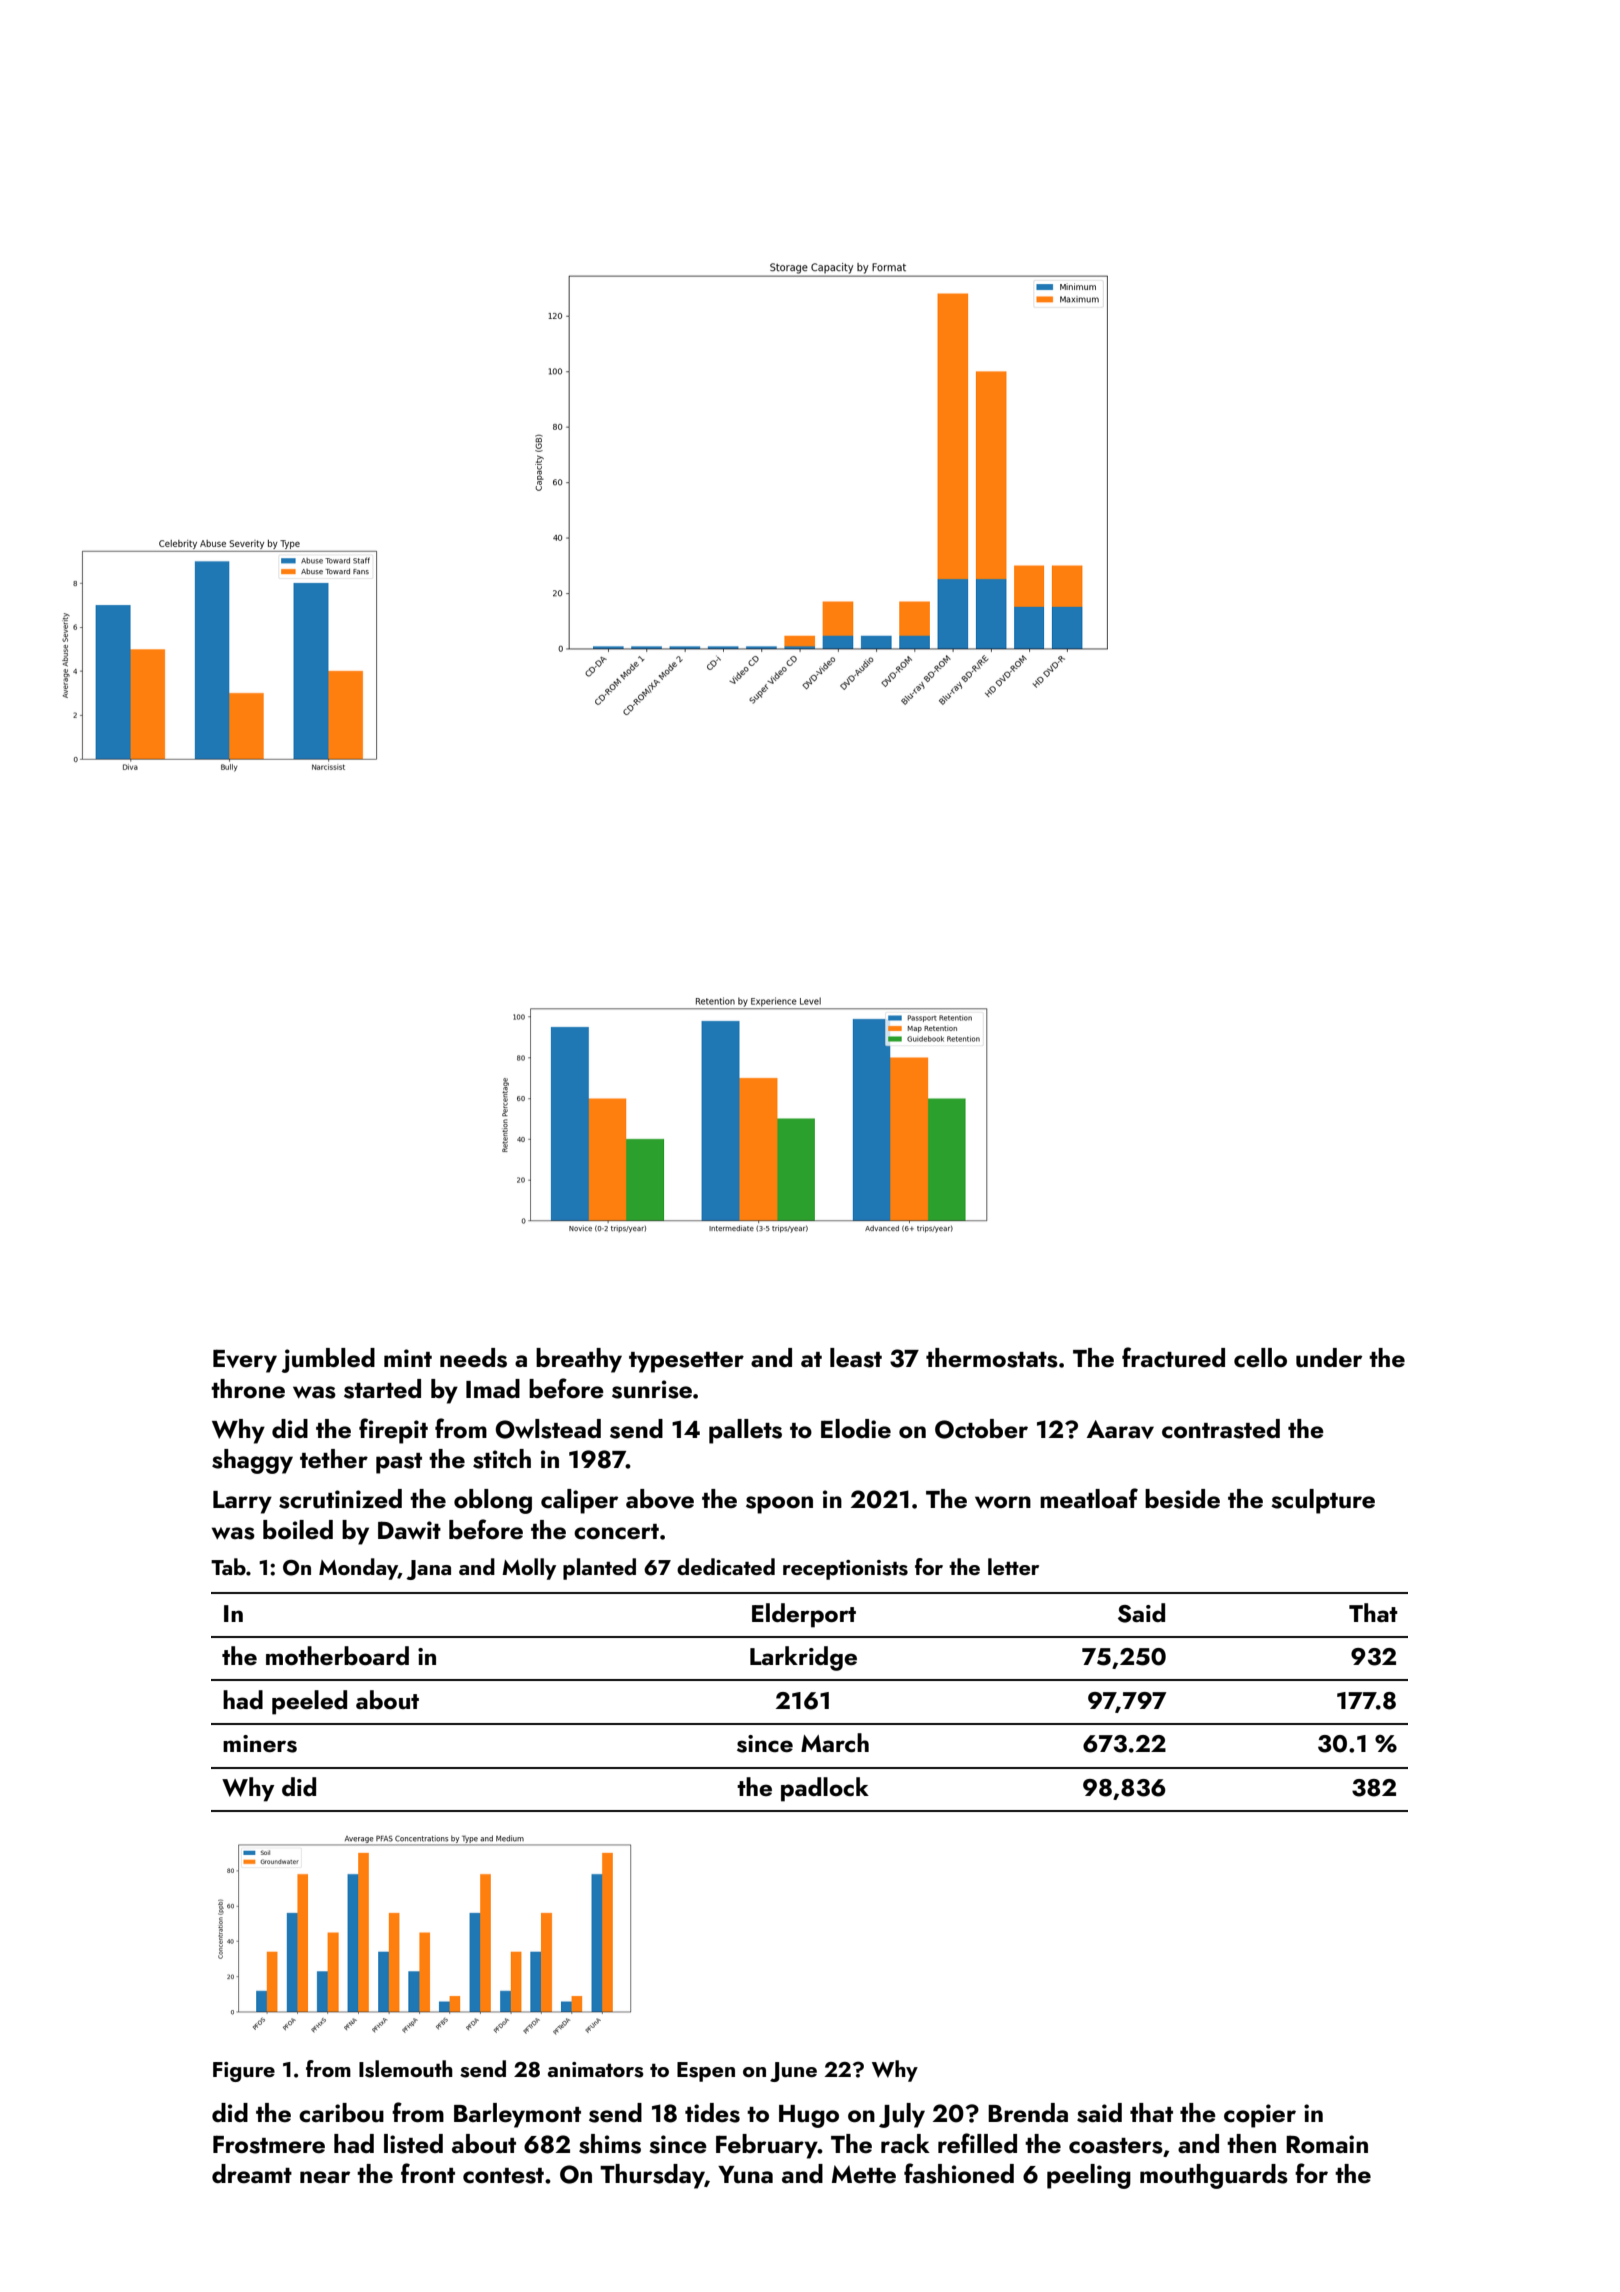 The height and width of the image is (2292, 1620). I want to click on copier, so click(1260, 2116).
